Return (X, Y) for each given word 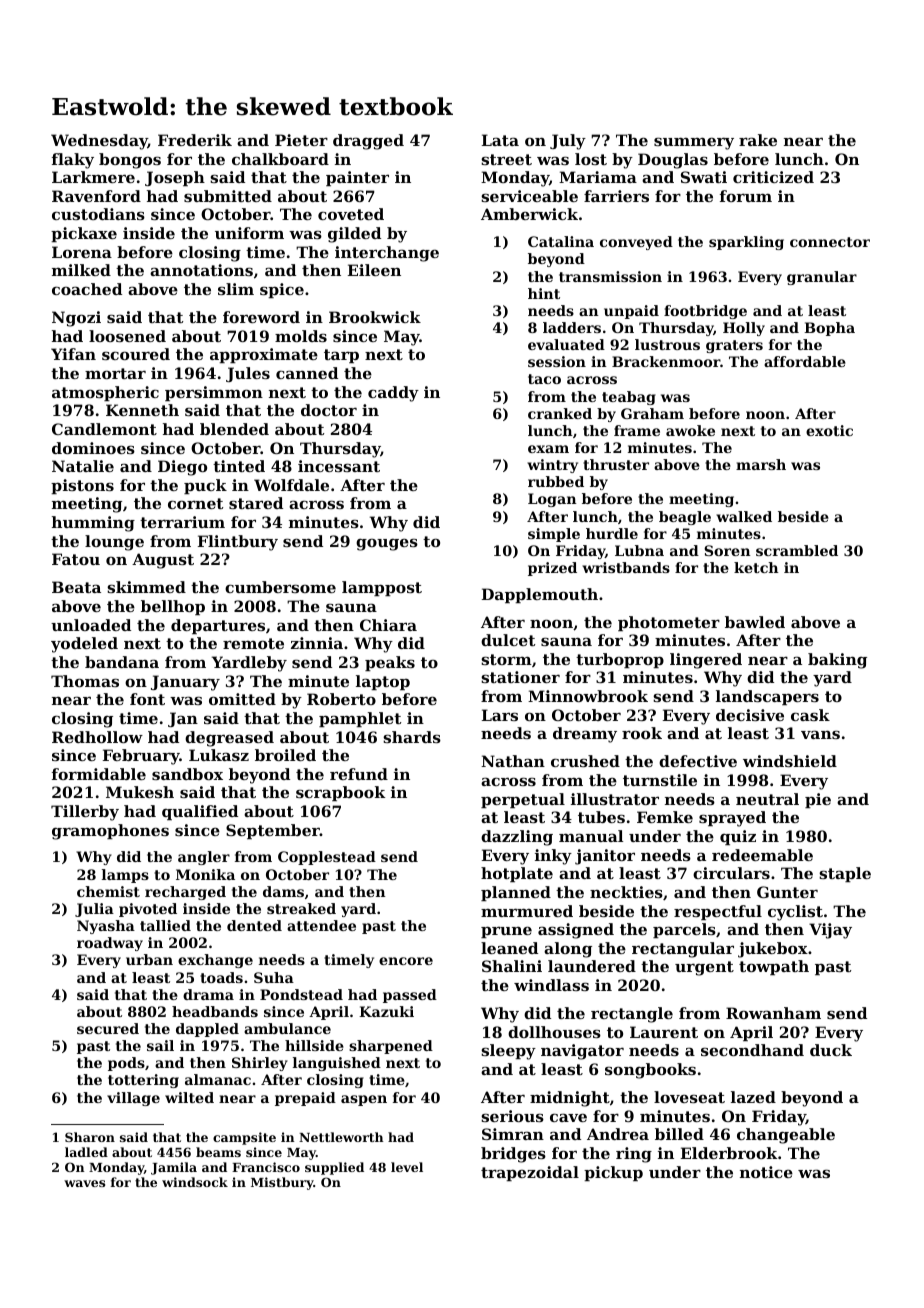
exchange (215, 961)
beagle (685, 518)
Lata (500, 140)
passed (410, 996)
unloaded (91, 625)
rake (758, 140)
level (407, 1167)
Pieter (301, 140)
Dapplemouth (540, 595)
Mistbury (282, 1183)
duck (831, 1050)
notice (766, 1172)
